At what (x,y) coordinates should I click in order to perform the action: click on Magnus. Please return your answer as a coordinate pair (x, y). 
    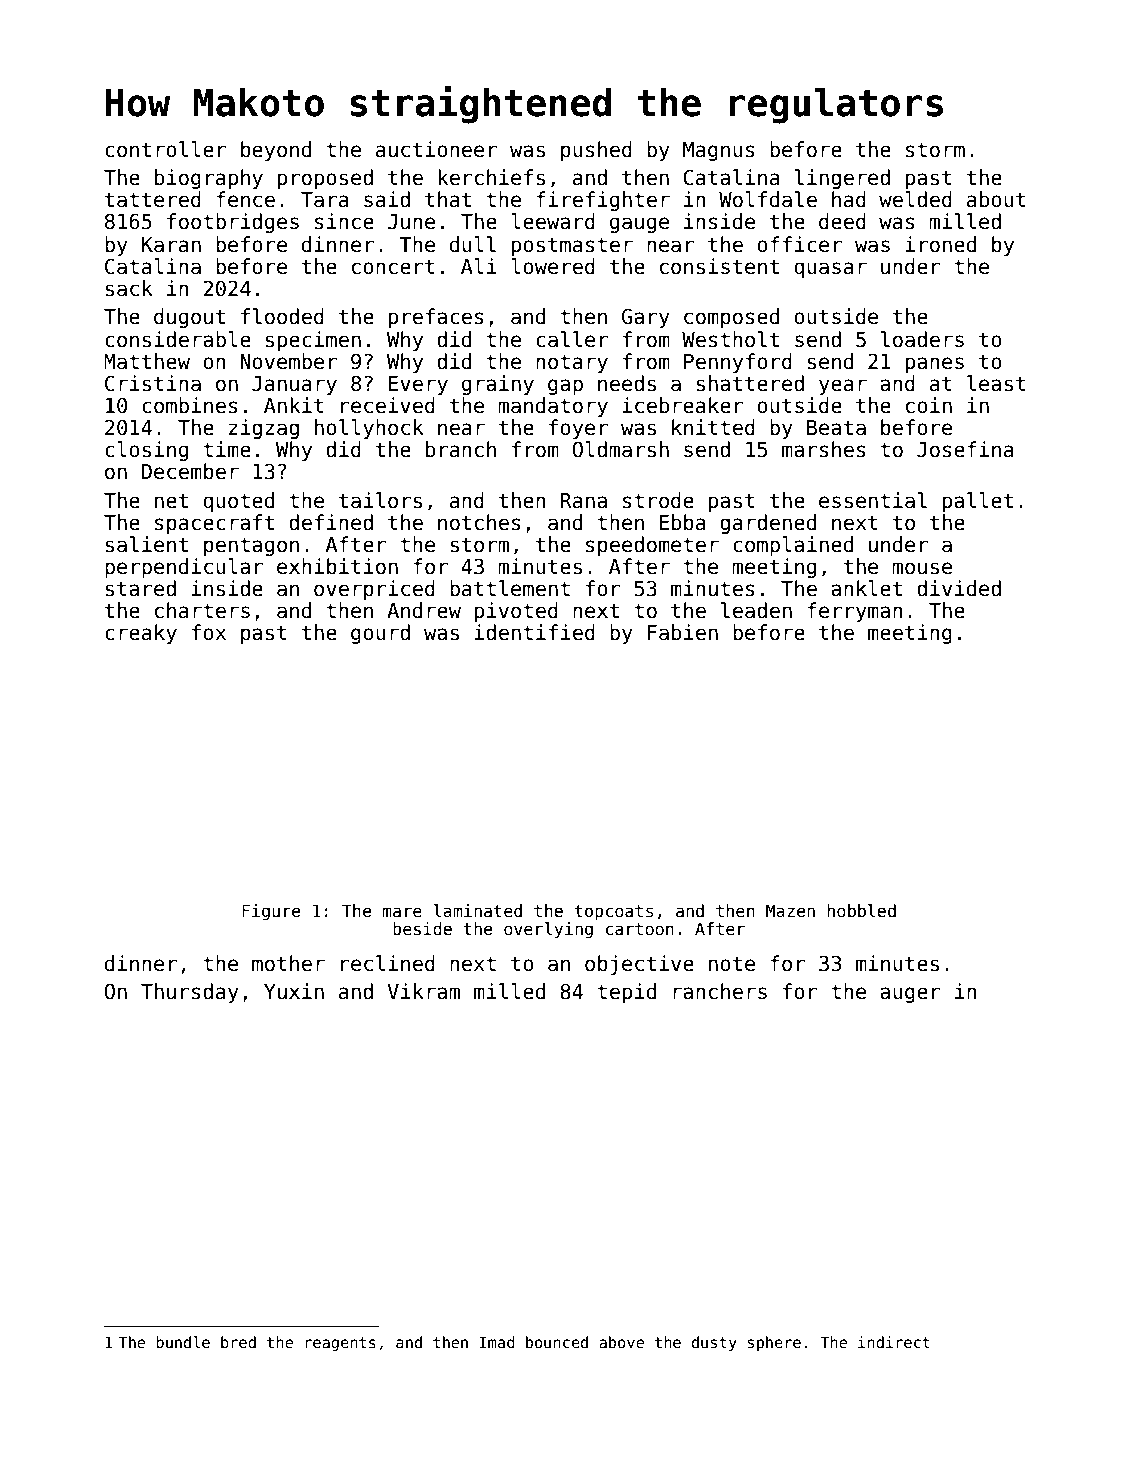
    Looking at the image, I should click on (719, 151).
